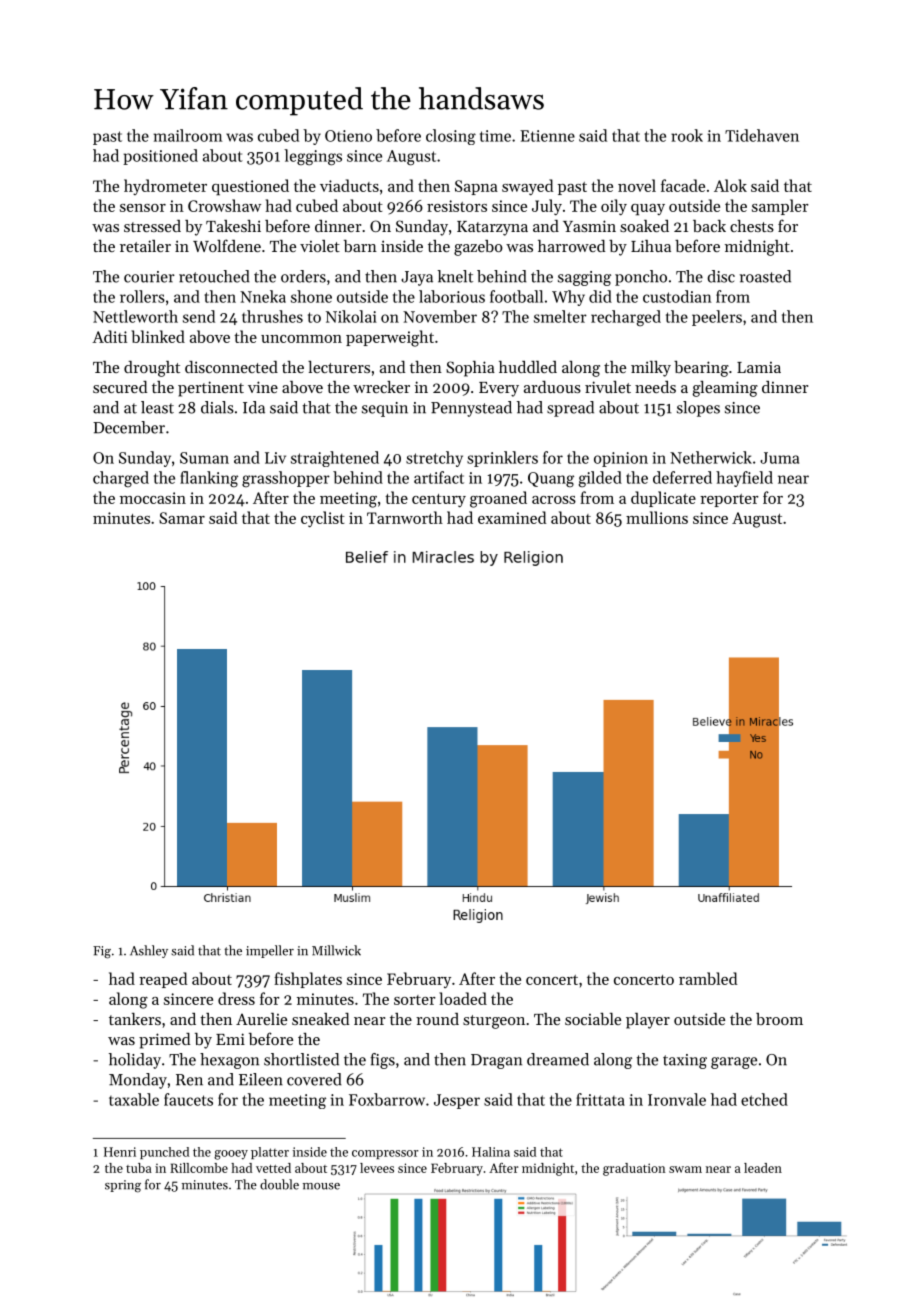  I want to click on impeller, so click(270, 951).
